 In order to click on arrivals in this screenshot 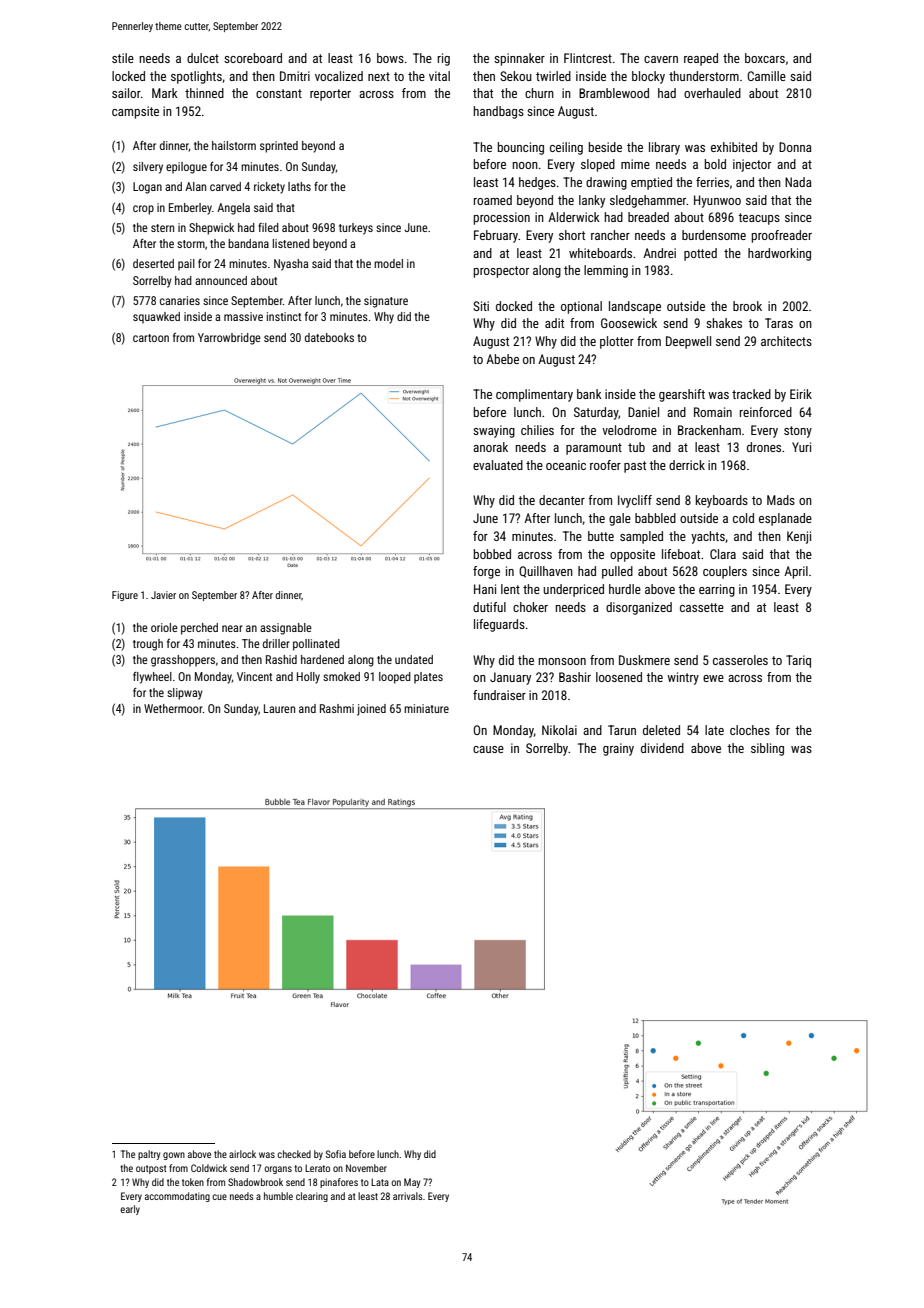, I will do `click(408, 1196)`.
